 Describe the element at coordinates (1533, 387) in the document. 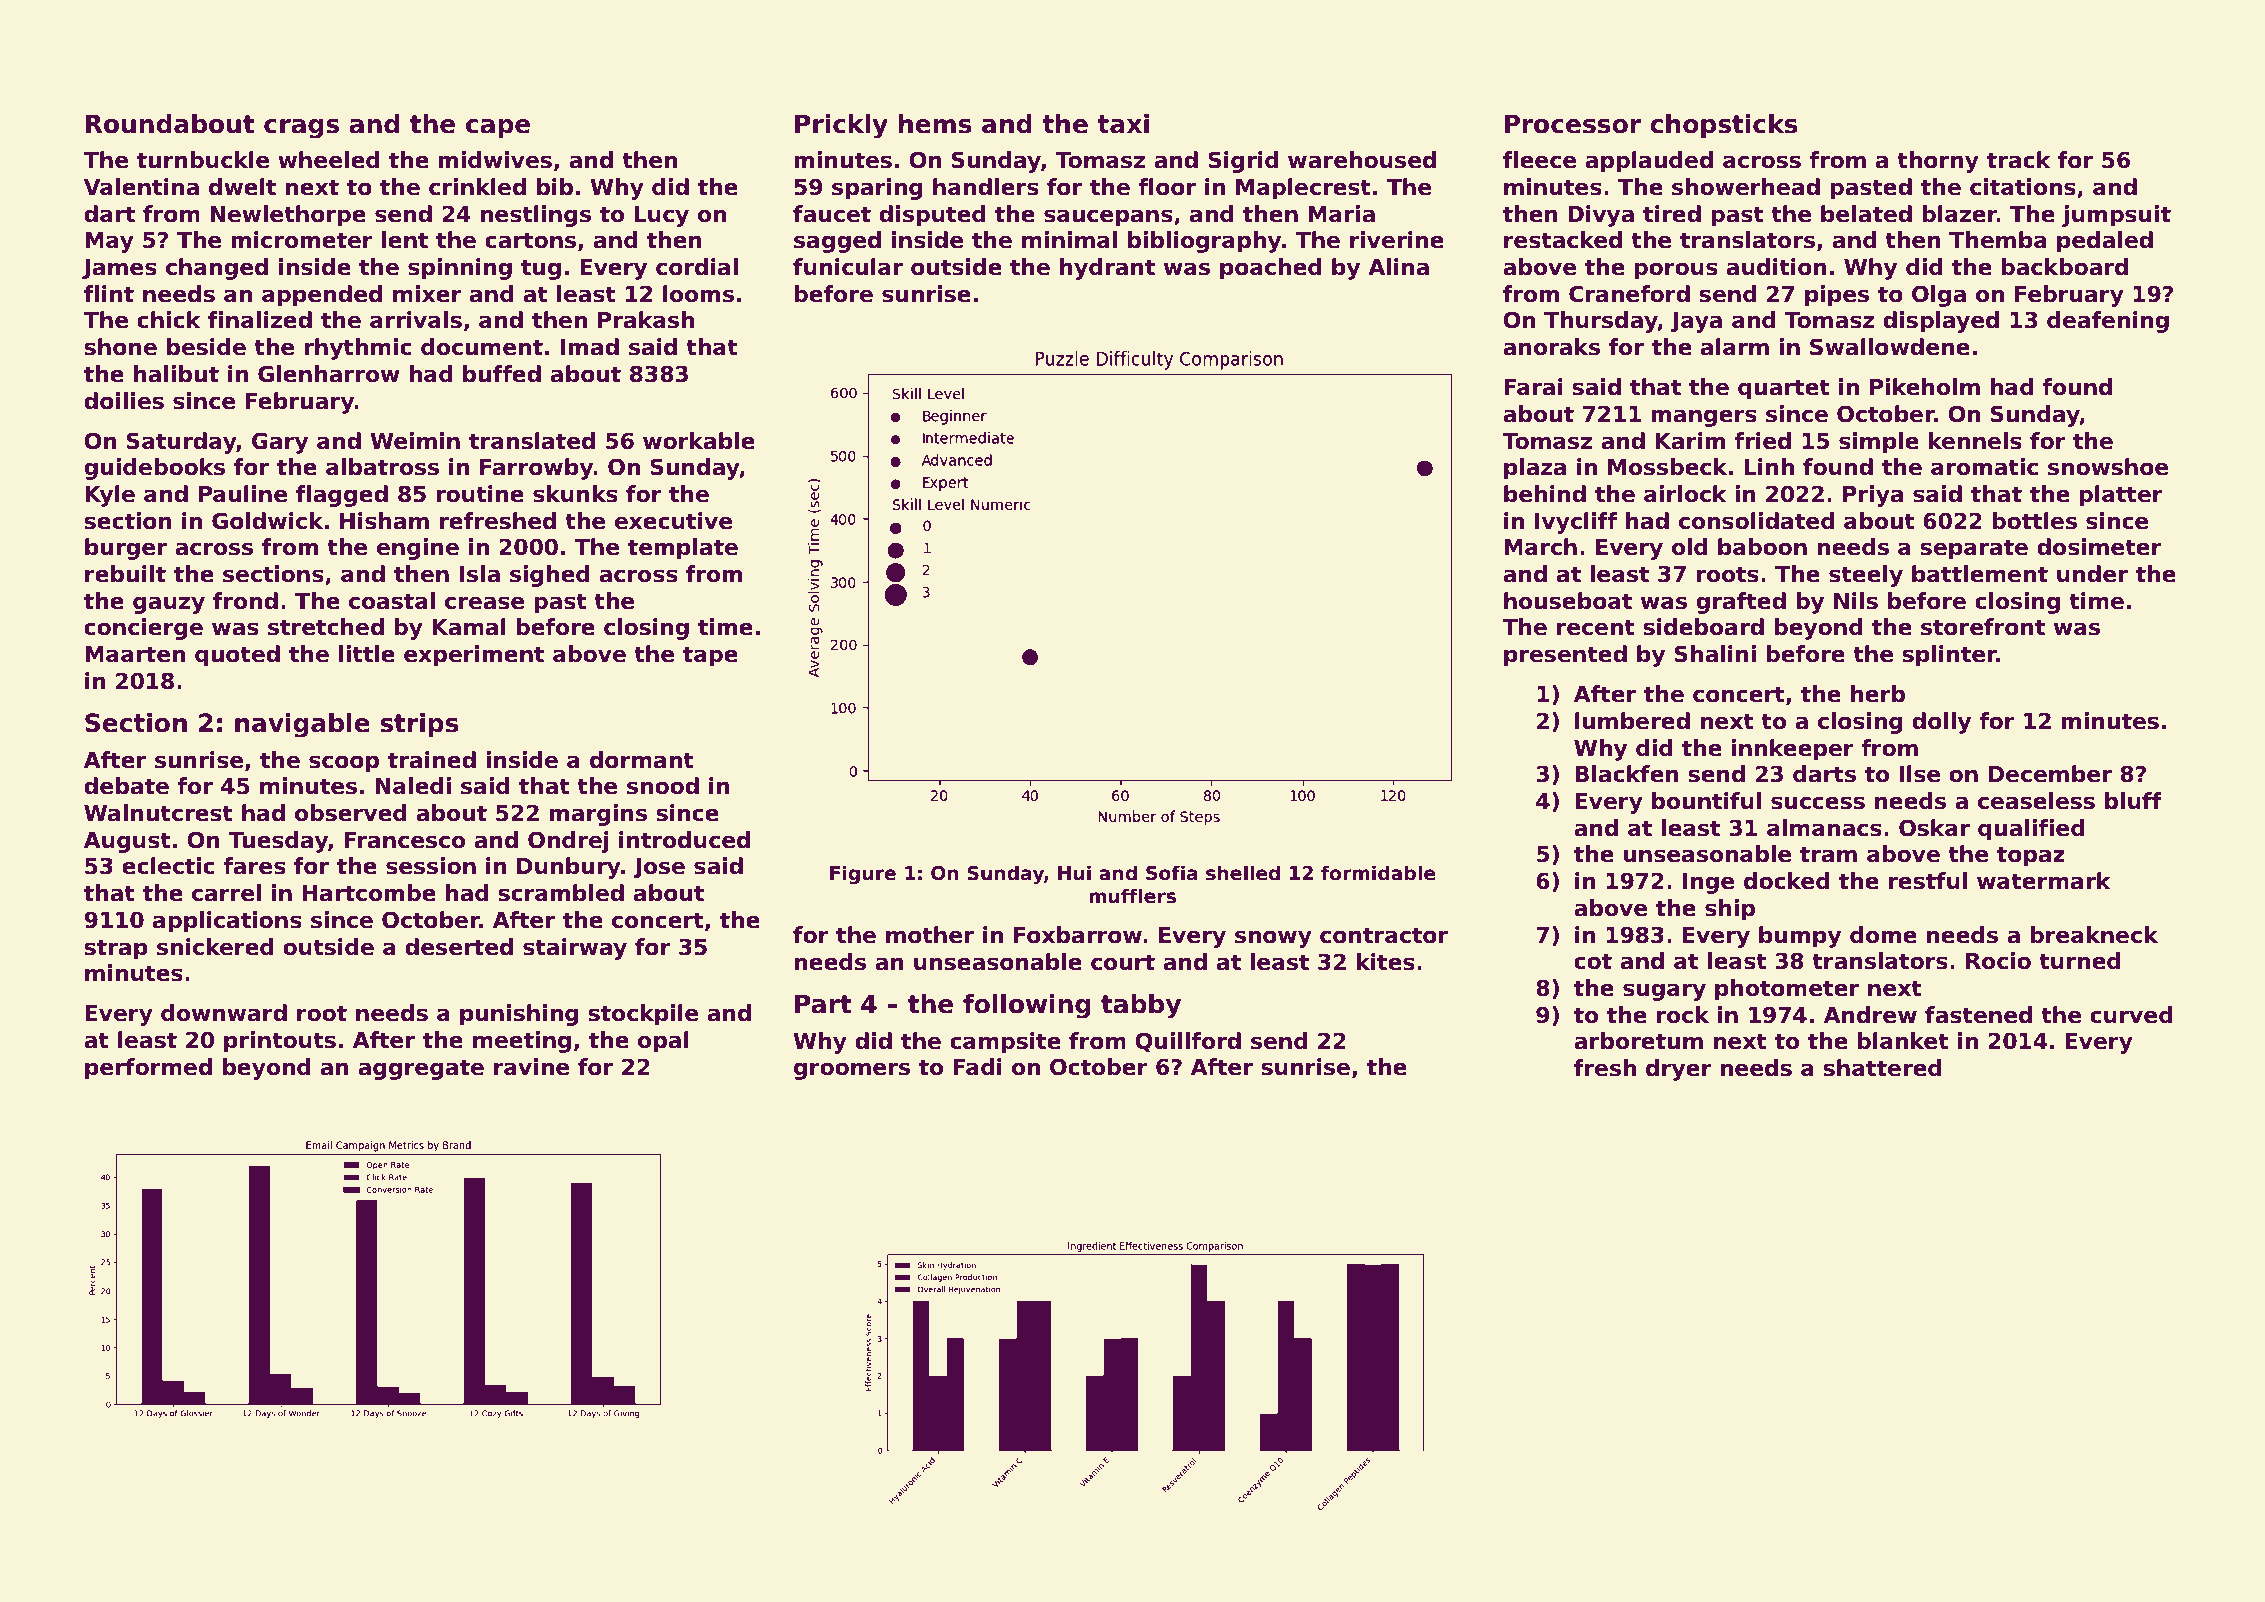

I see `Farai` at that location.
